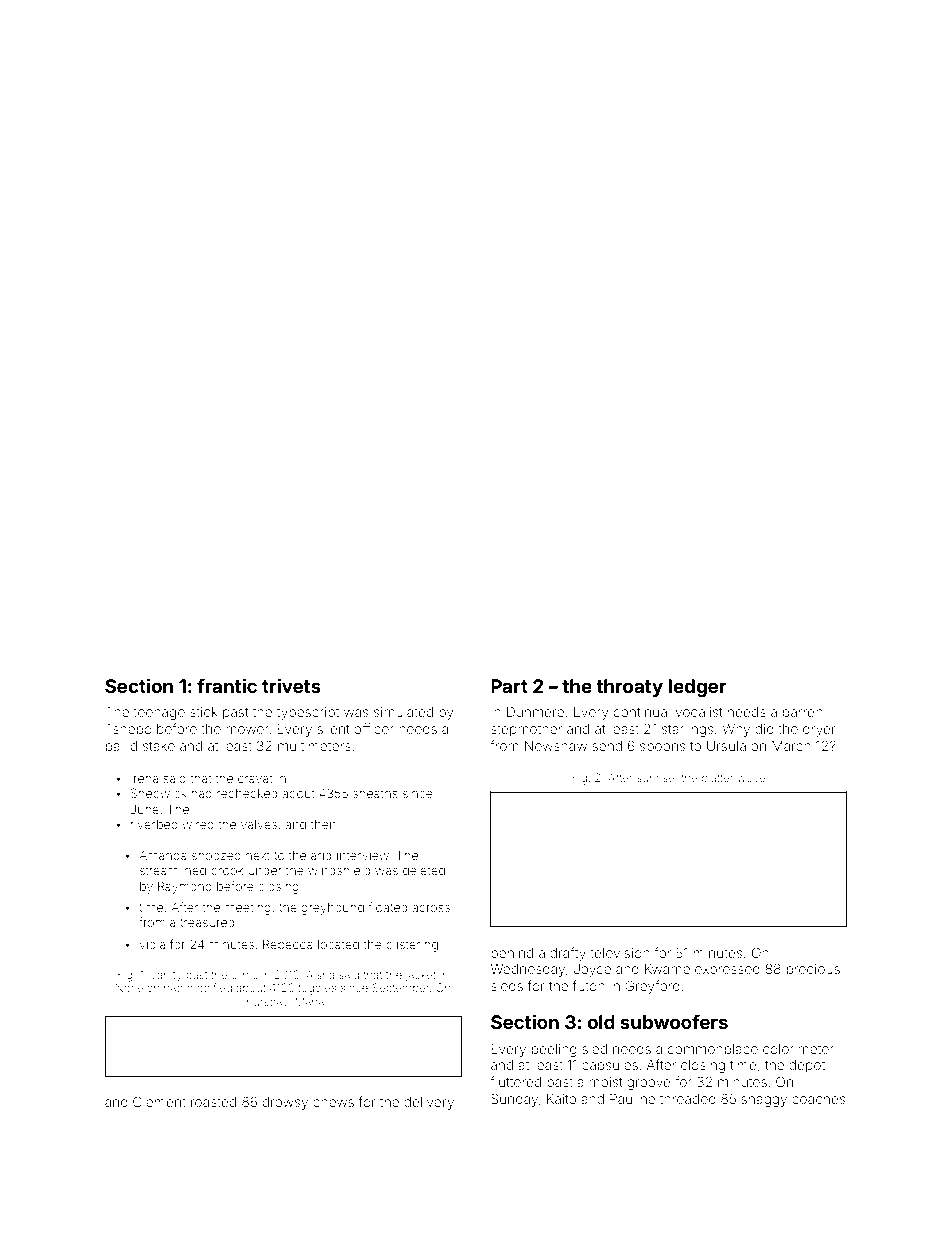 This document has width=952, height=1233. I want to click on officer, so click(374, 728).
